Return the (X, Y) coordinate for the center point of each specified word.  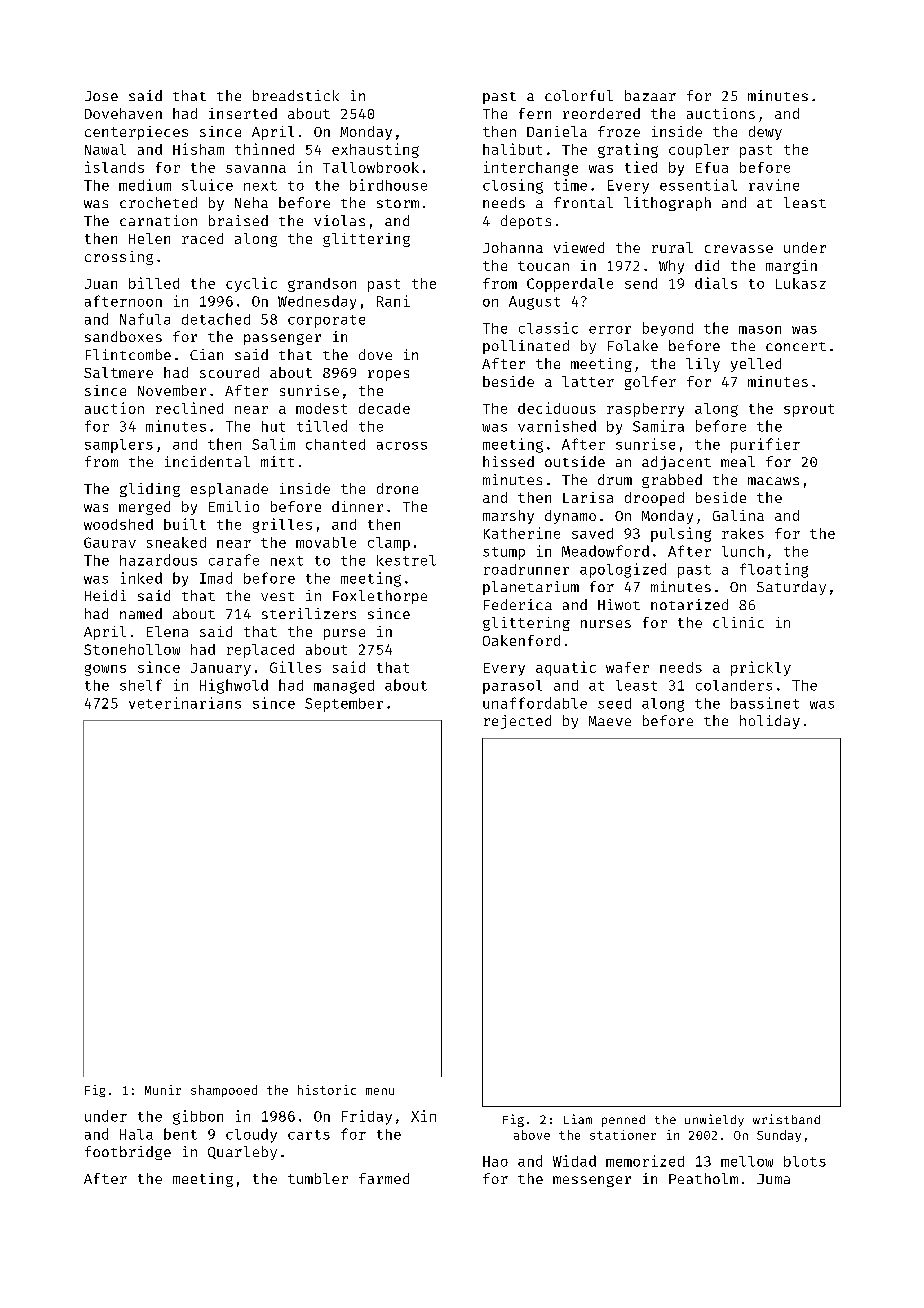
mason (760, 330)
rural (672, 247)
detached (216, 319)
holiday (770, 722)
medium (145, 185)
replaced (260, 651)
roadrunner (526, 569)
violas (339, 220)
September (344, 705)
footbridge (128, 1153)
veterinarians (185, 703)
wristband (786, 1119)
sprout (809, 410)
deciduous (557, 408)
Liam (578, 1119)
